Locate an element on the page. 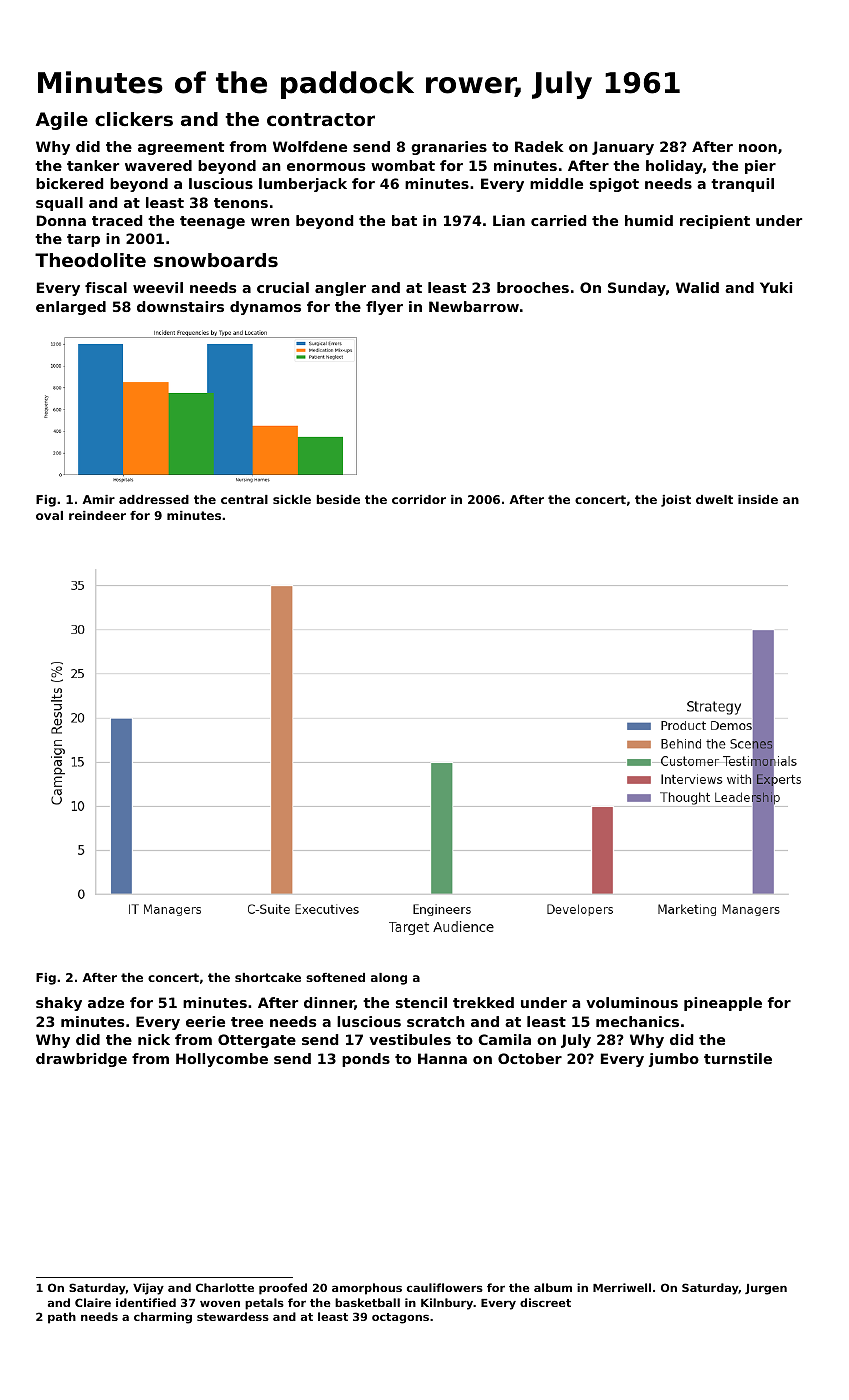  reindeer is located at coordinates (97, 515).
